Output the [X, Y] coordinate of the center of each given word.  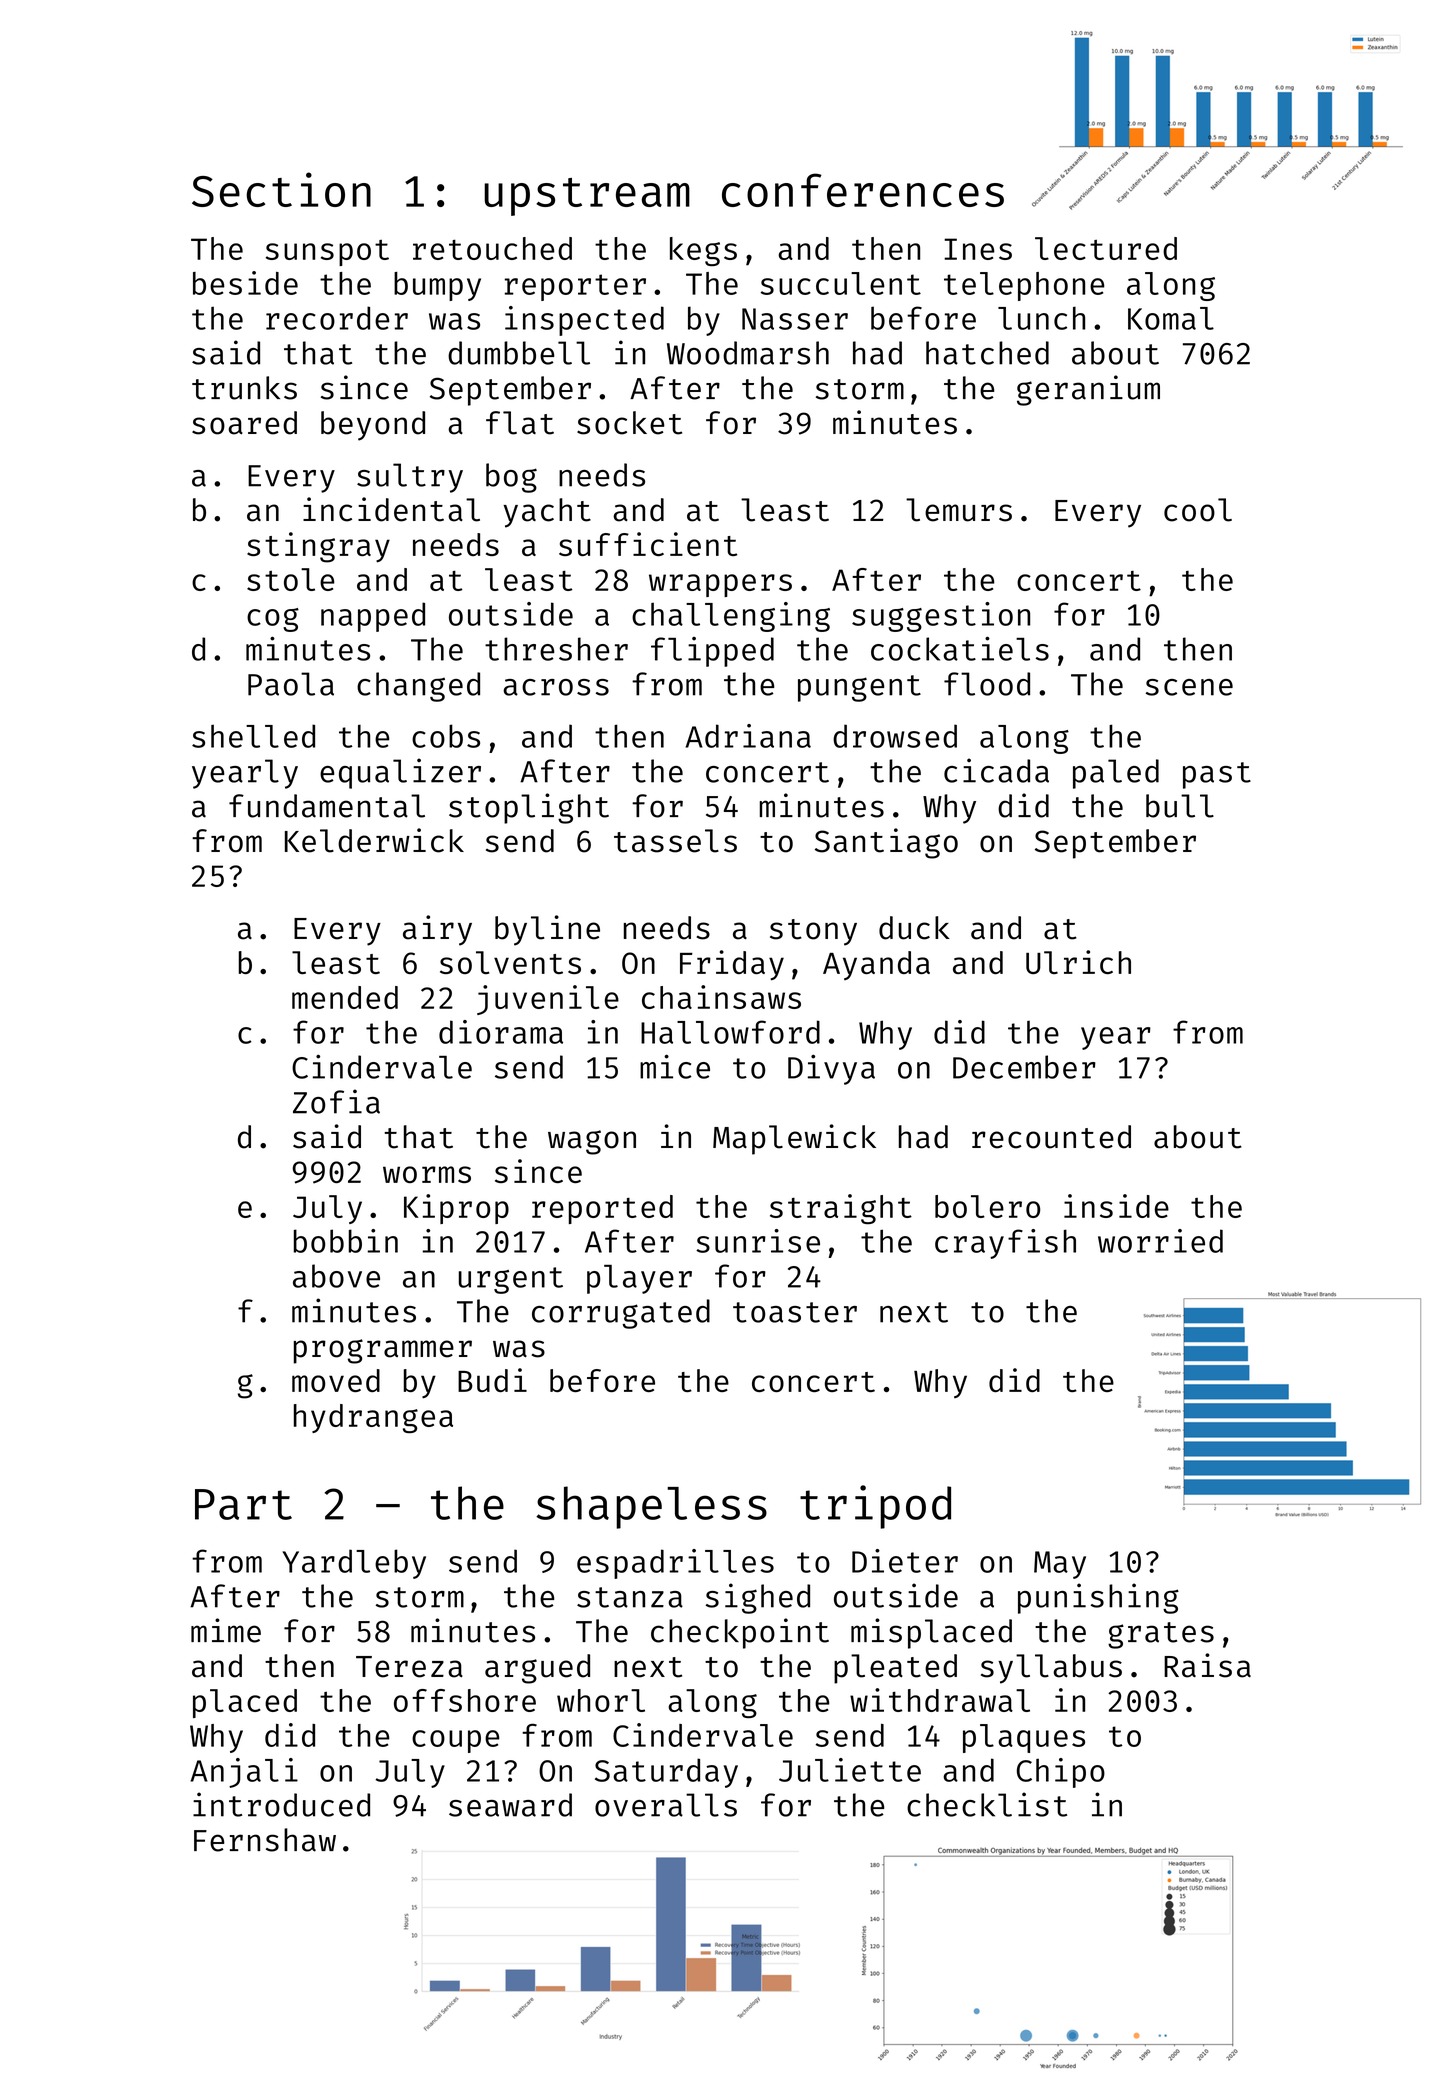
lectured [1106, 248]
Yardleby [354, 1564]
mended [345, 997]
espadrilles [675, 1564]
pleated [895, 1669]
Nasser [795, 319]
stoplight [529, 808]
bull [1180, 806]
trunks [244, 388]
